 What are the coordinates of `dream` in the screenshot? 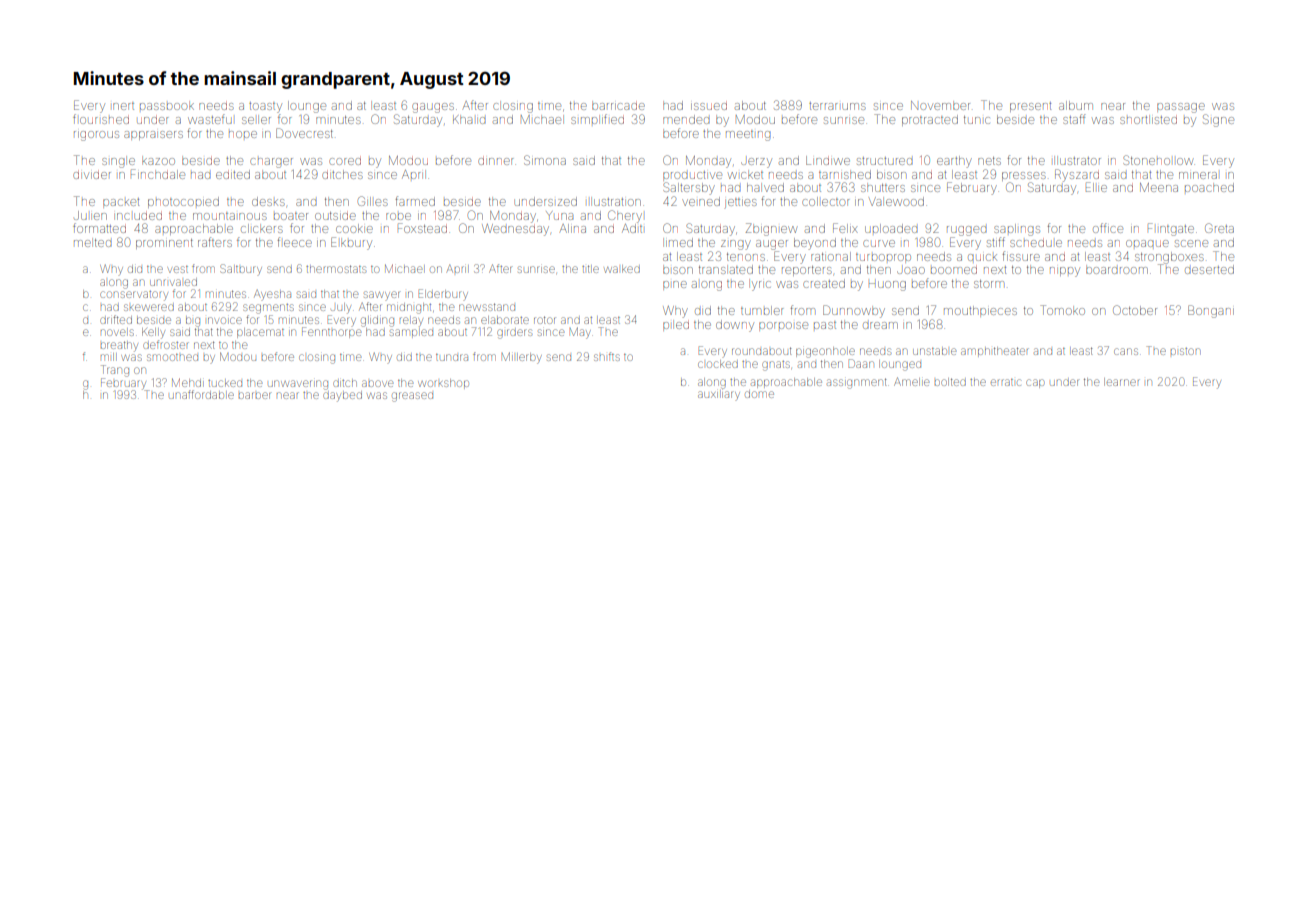 It's located at (880, 325).
